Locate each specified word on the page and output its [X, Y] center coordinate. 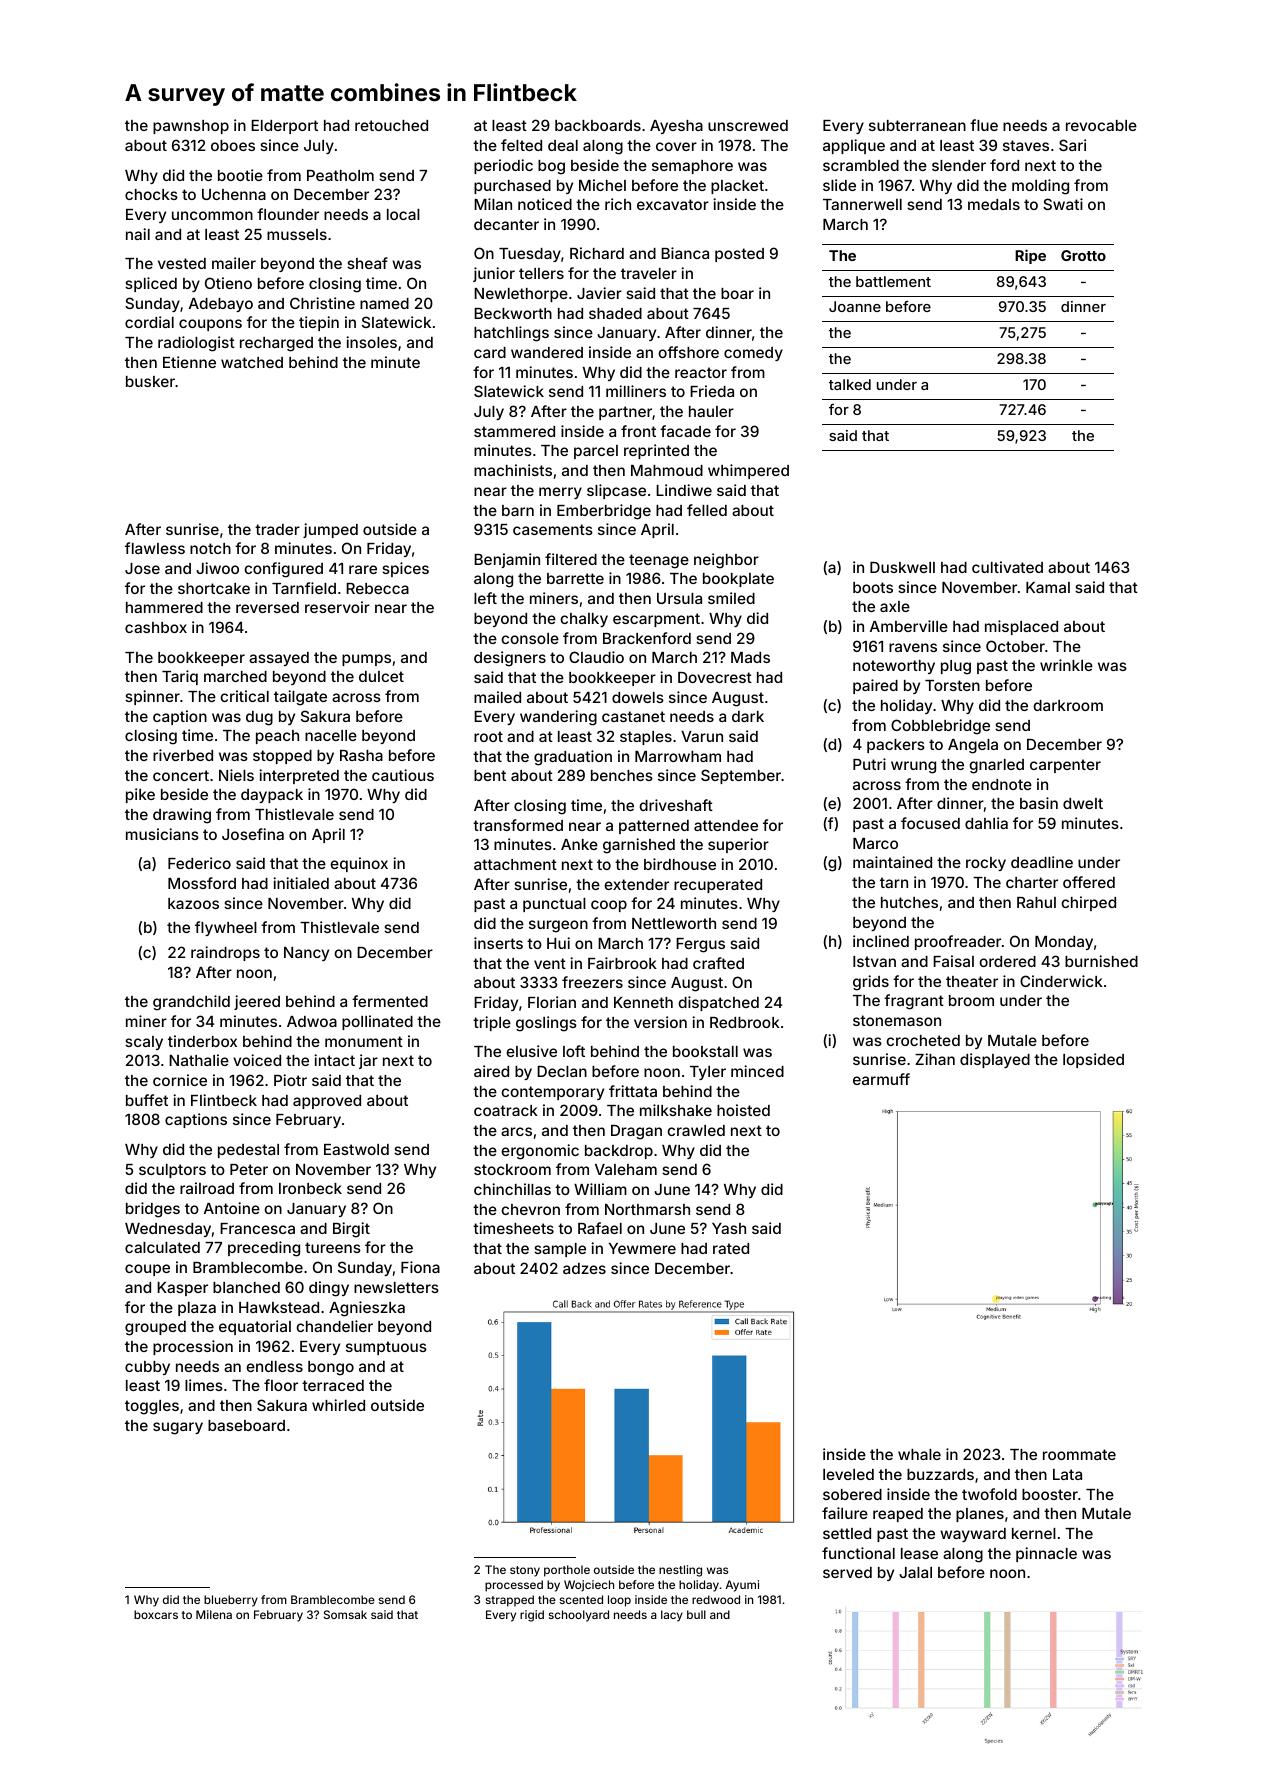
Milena [214, 1614]
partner [625, 413]
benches [622, 775]
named [384, 303]
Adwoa [312, 1021]
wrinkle [1066, 665]
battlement [893, 281]
